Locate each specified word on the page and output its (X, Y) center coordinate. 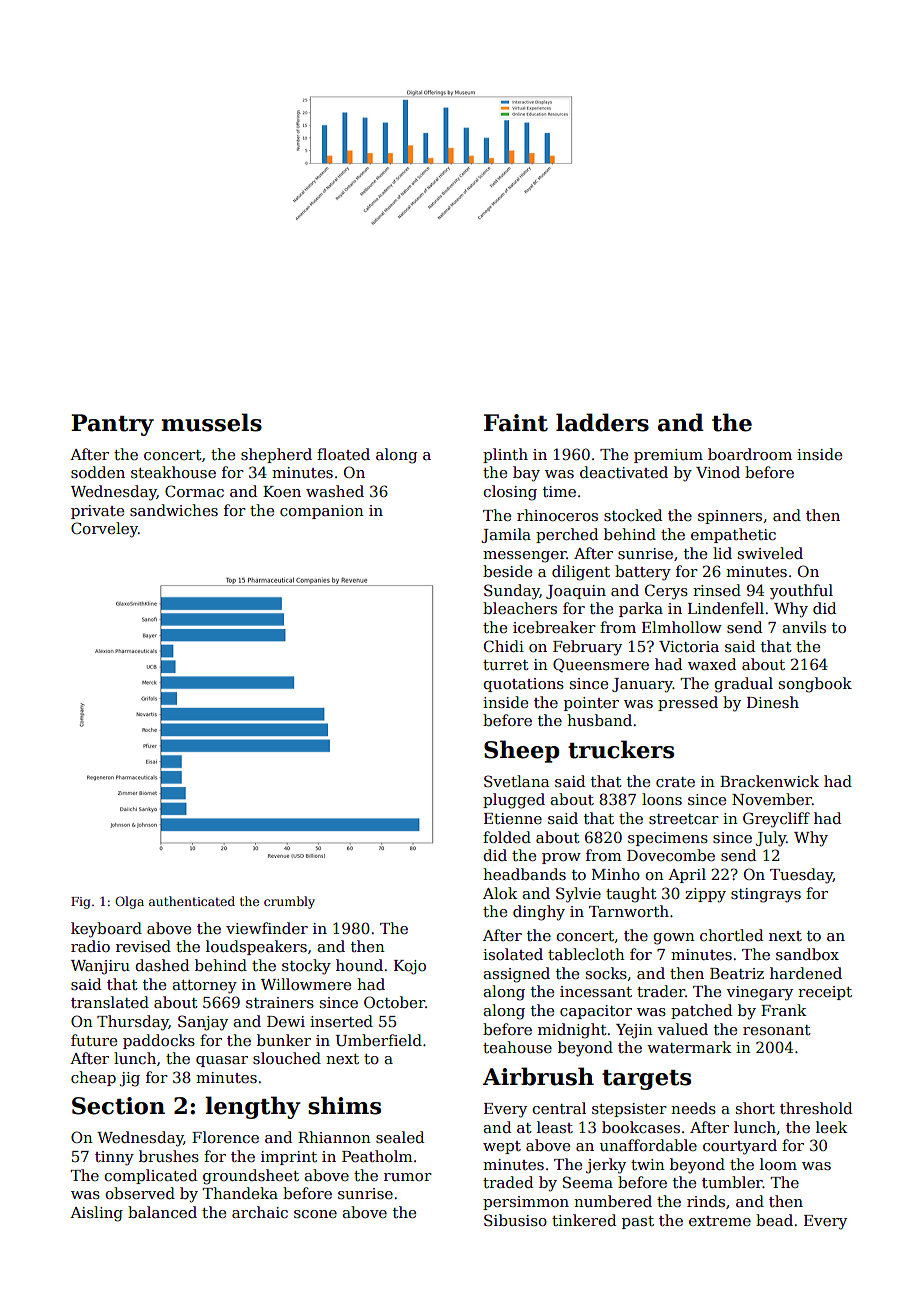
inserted (341, 1021)
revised (143, 946)
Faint (516, 423)
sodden (98, 472)
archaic (260, 1212)
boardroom (750, 454)
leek (831, 1127)
